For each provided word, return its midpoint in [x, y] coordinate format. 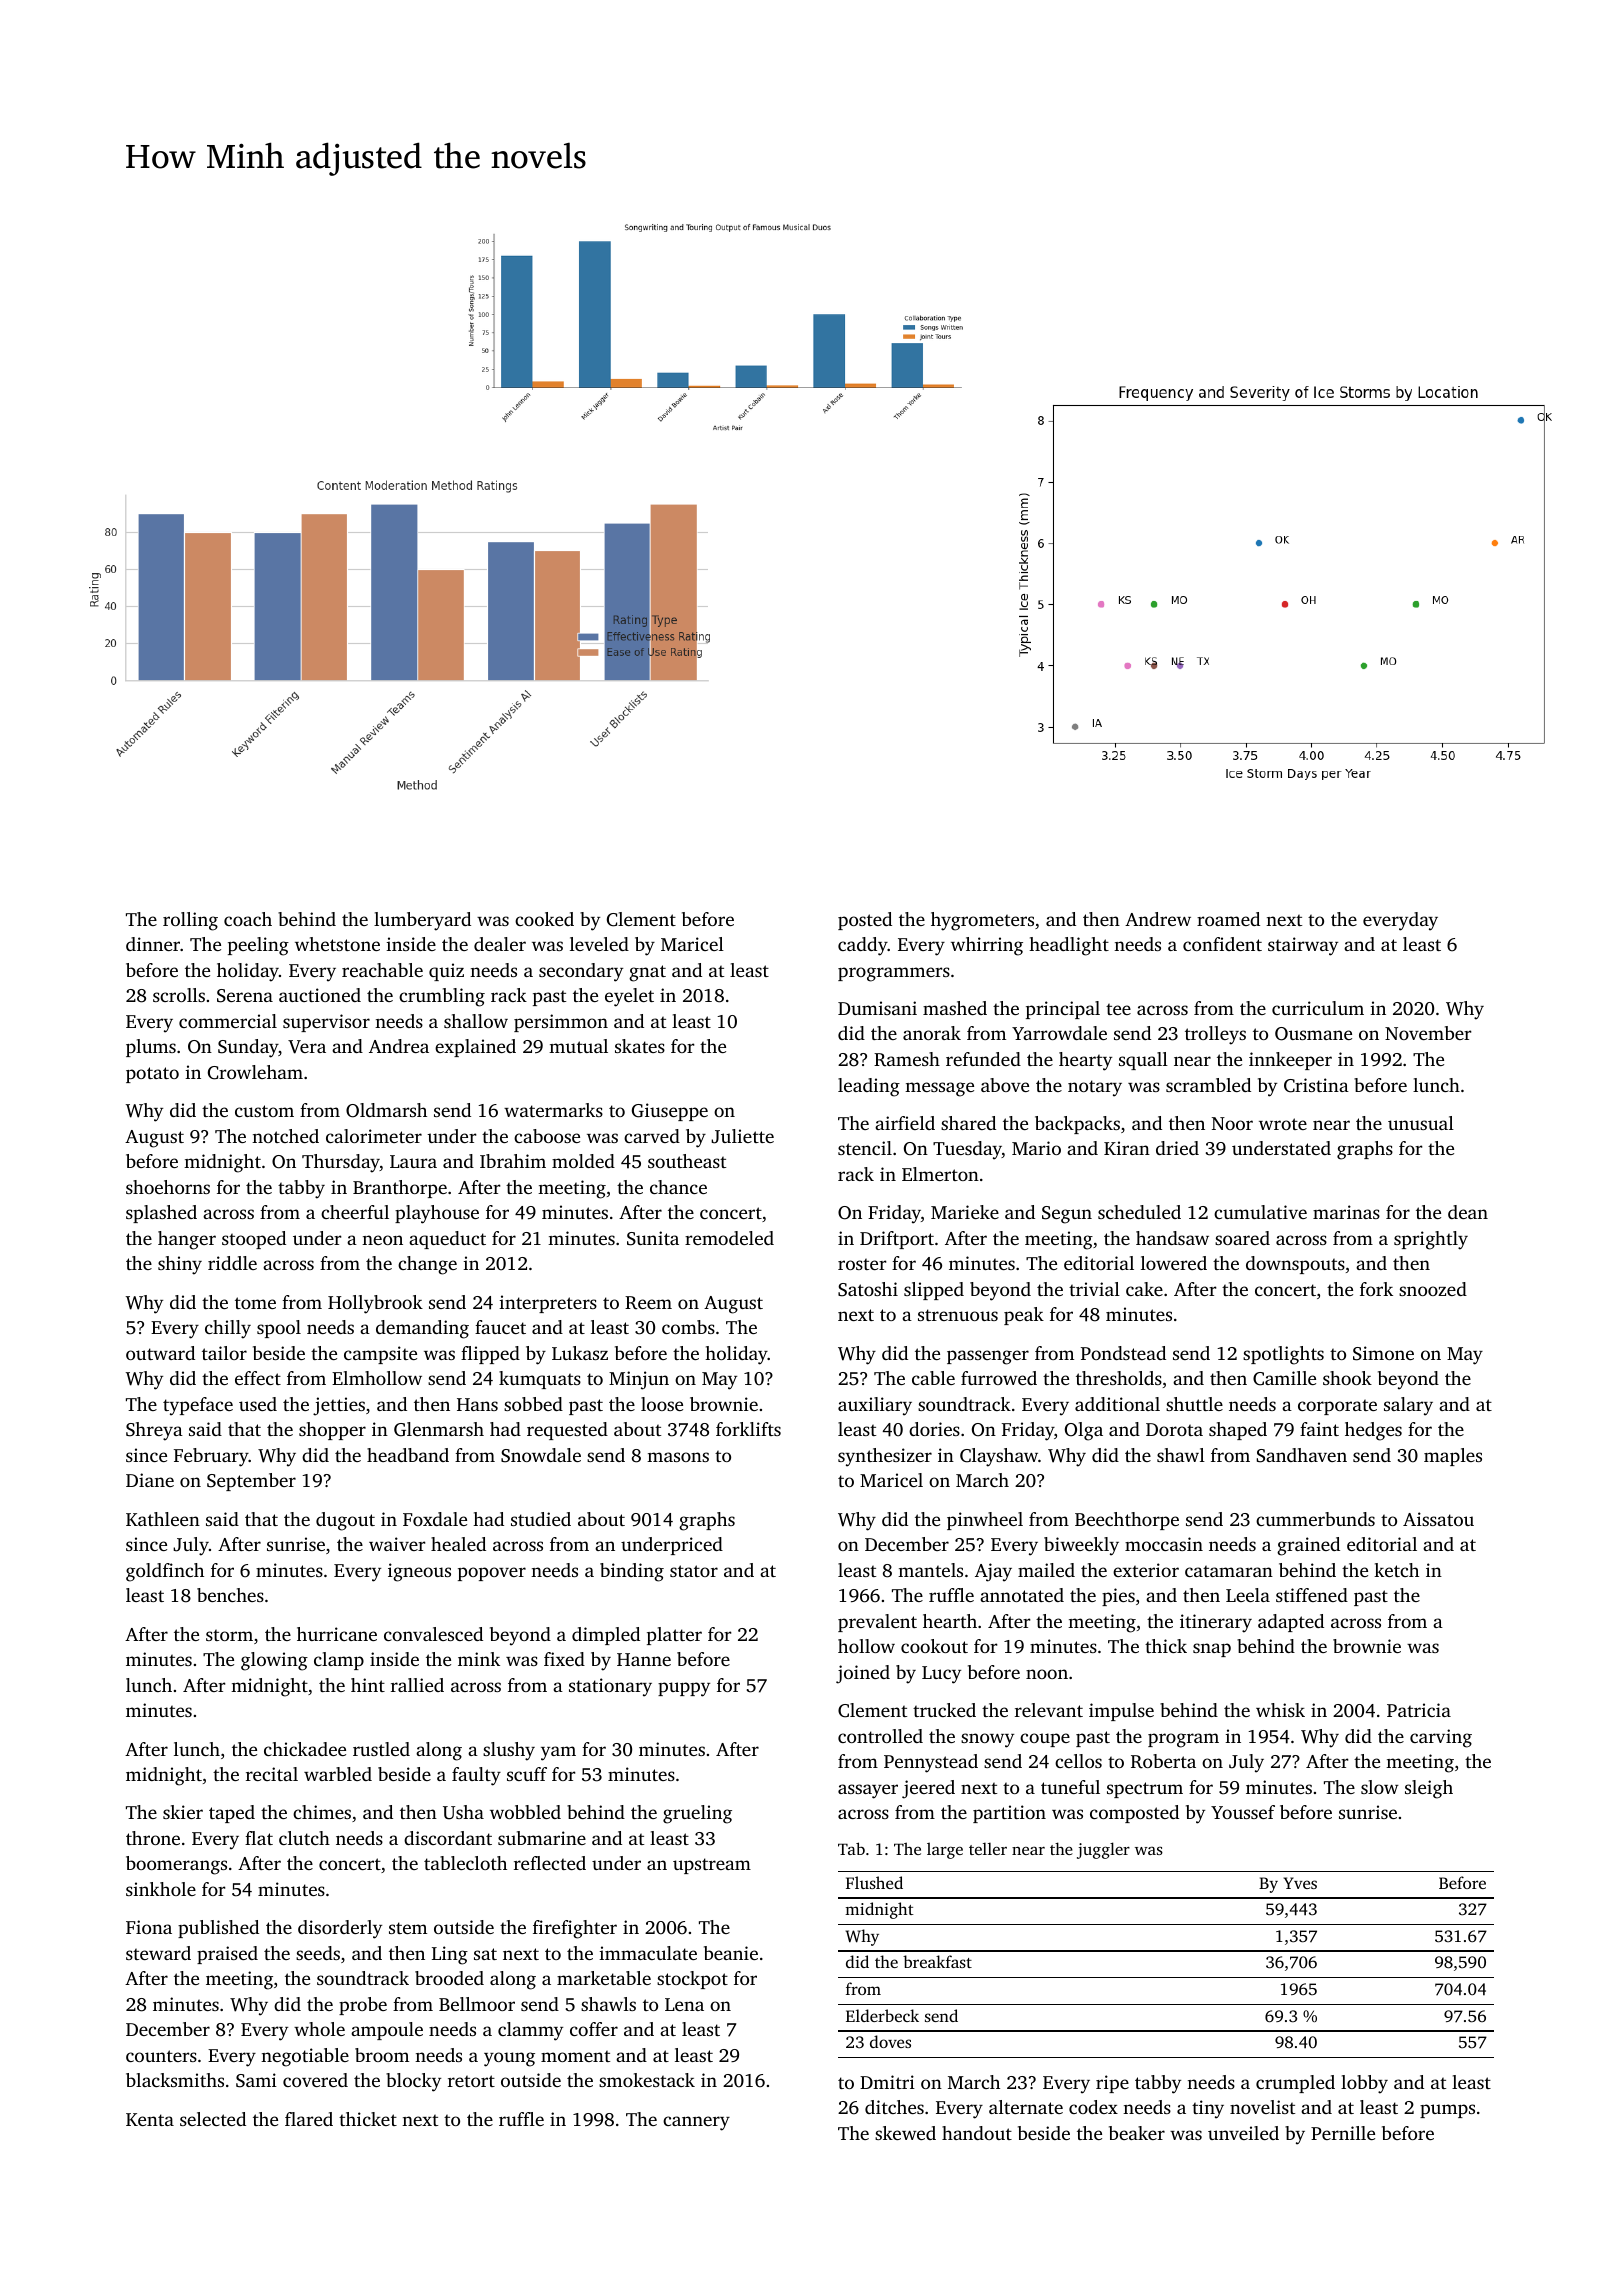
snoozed [1433, 1289]
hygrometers [982, 921]
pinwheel [985, 1521]
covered [315, 2080]
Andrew [1158, 919]
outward [160, 1353]
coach [248, 919]
